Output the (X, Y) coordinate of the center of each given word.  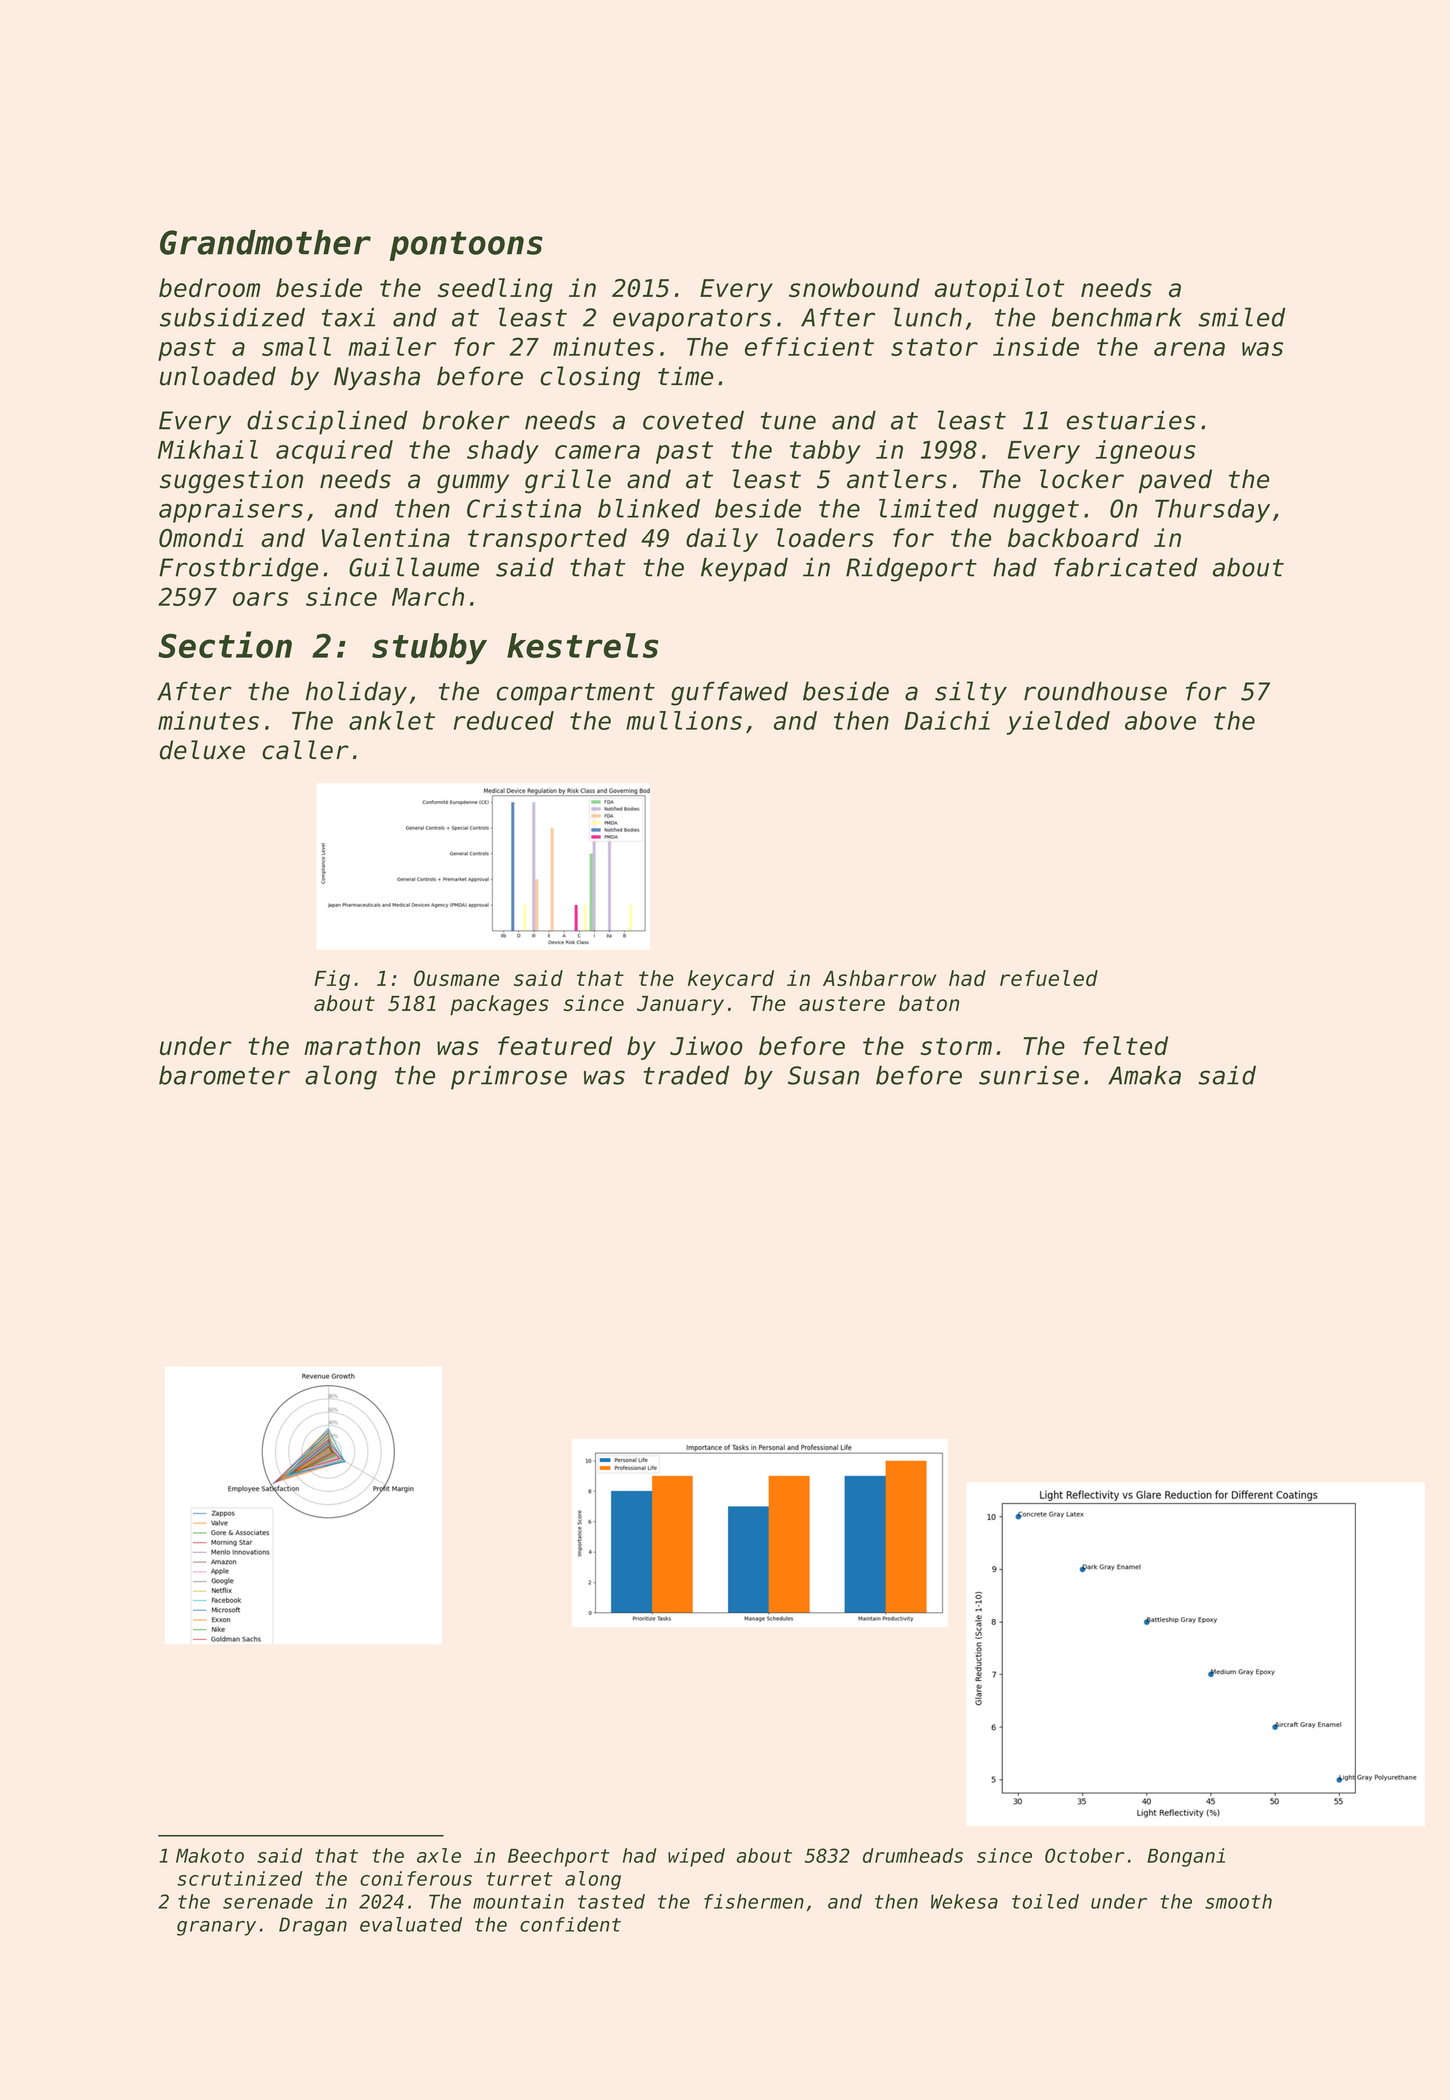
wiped (696, 1857)
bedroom (209, 287)
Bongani (1186, 1857)
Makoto (210, 1855)
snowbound (854, 287)
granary (216, 1928)
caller (305, 750)
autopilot (999, 290)
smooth (1238, 1901)
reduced (504, 720)
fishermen (754, 1901)
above (1160, 720)
